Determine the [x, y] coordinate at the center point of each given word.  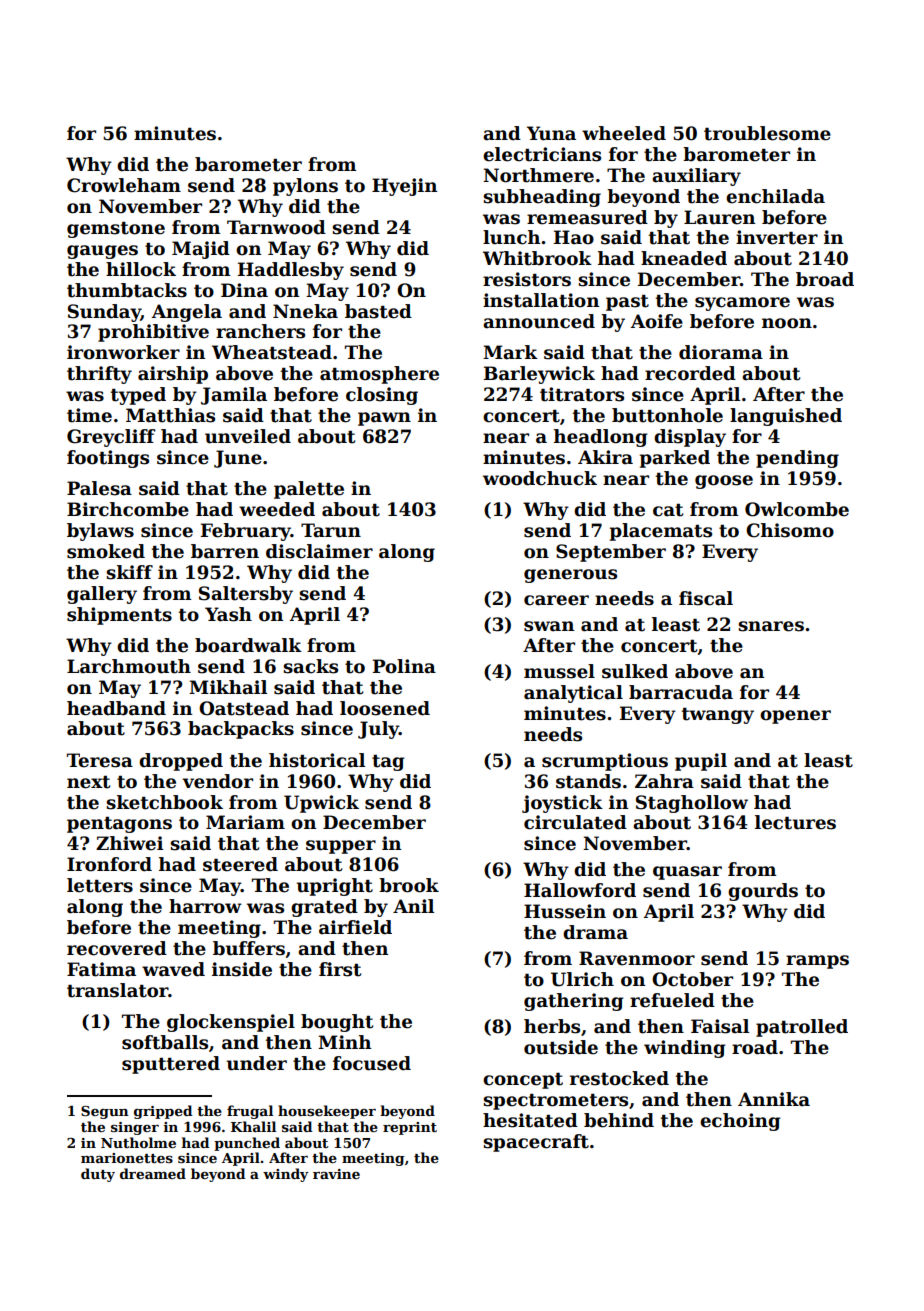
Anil [413, 906]
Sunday [104, 313]
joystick [562, 804]
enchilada [775, 196]
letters [100, 885]
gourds [763, 892]
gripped [163, 1112]
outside [561, 1047]
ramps [817, 962]
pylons [305, 187]
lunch [511, 237]
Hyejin [404, 187]
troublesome [767, 133]
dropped [181, 762]
